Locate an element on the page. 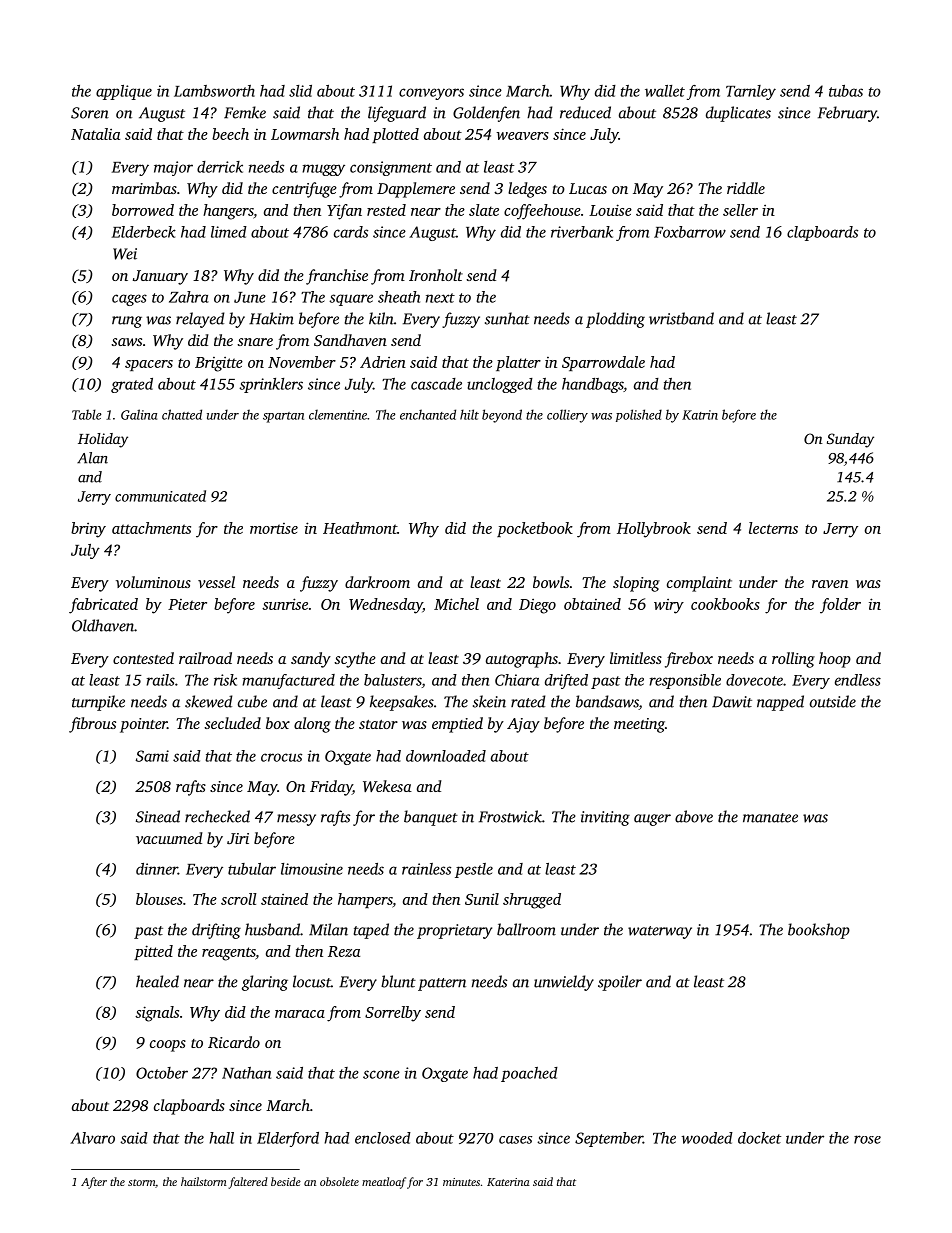 This image has width=952, height=1233. colliery is located at coordinates (567, 416).
